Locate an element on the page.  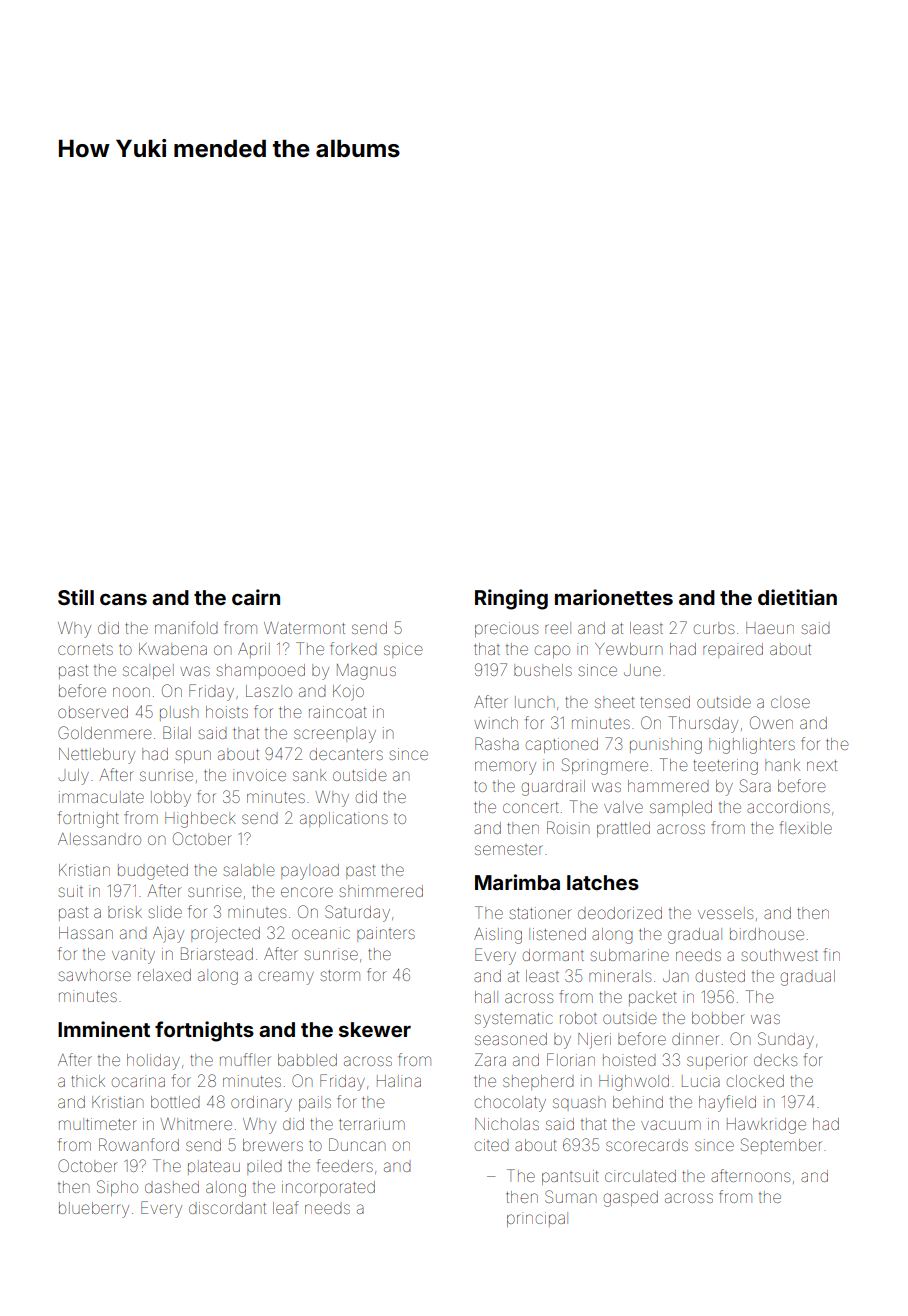
dinner is located at coordinates (695, 1039).
